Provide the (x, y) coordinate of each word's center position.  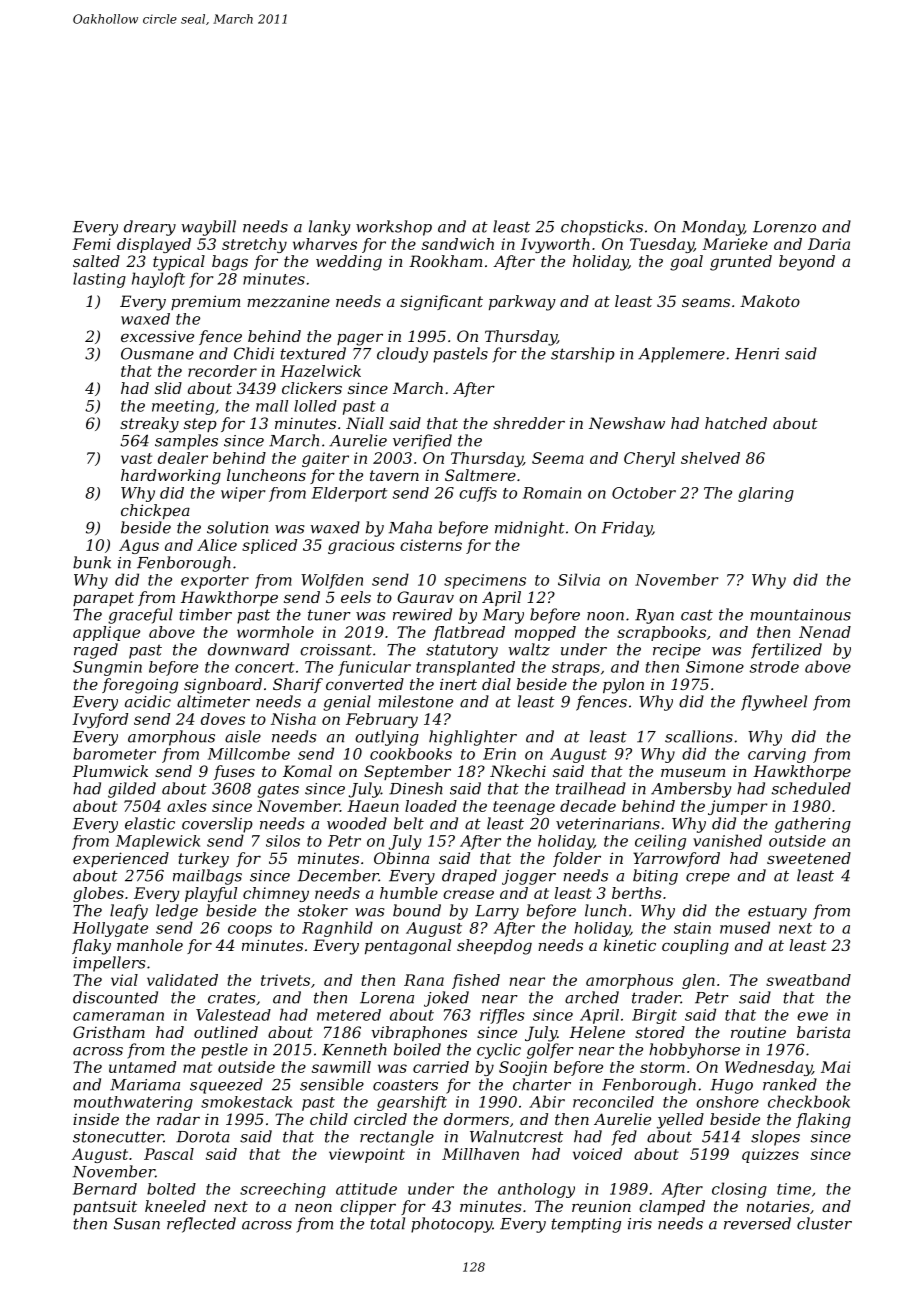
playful (211, 894)
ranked (790, 1084)
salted (96, 261)
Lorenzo (784, 227)
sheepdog (494, 947)
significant (441, 303)
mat (197, 1067)
